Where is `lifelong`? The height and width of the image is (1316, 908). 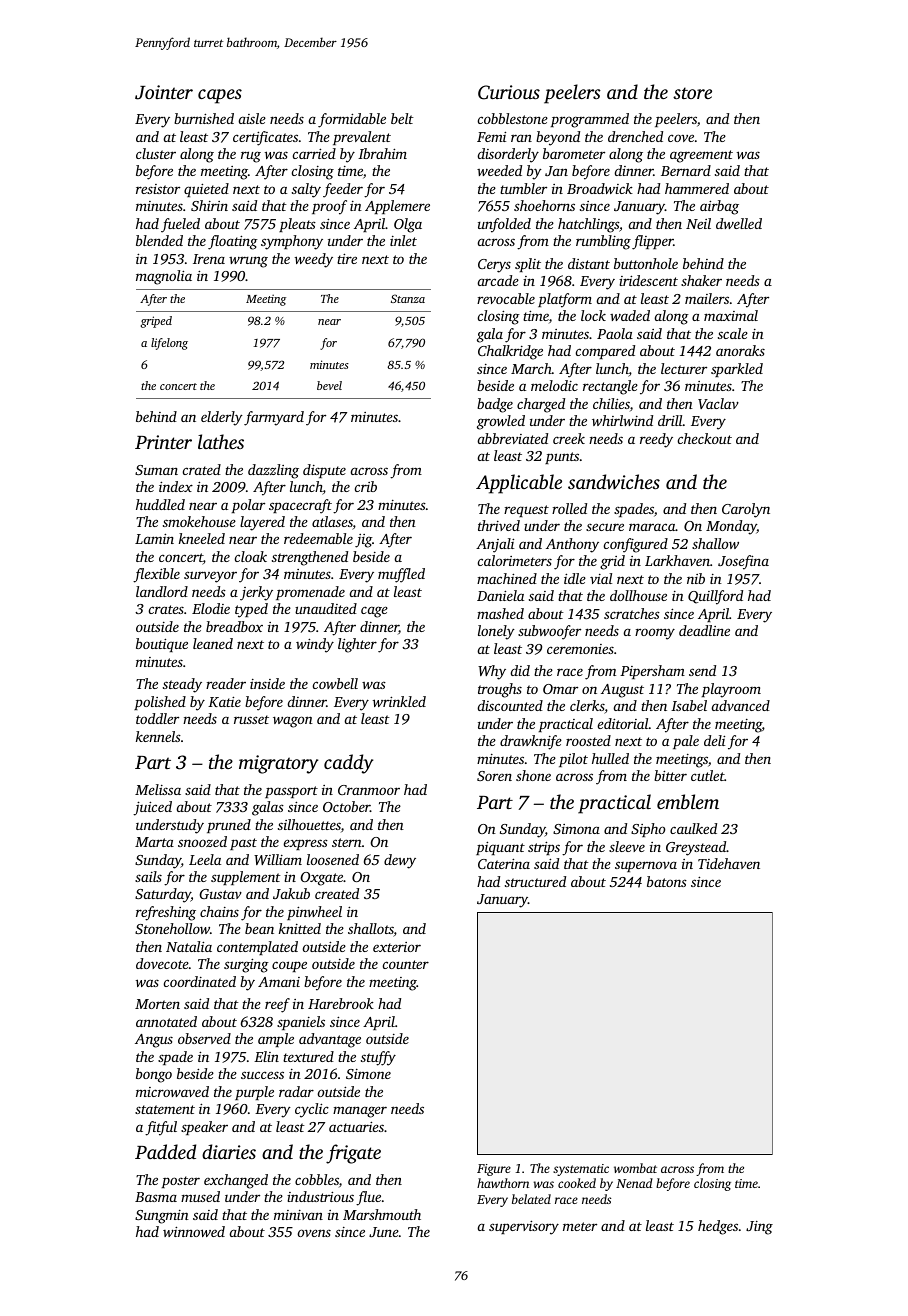
lifelong is located at coordinates (169, 344).
